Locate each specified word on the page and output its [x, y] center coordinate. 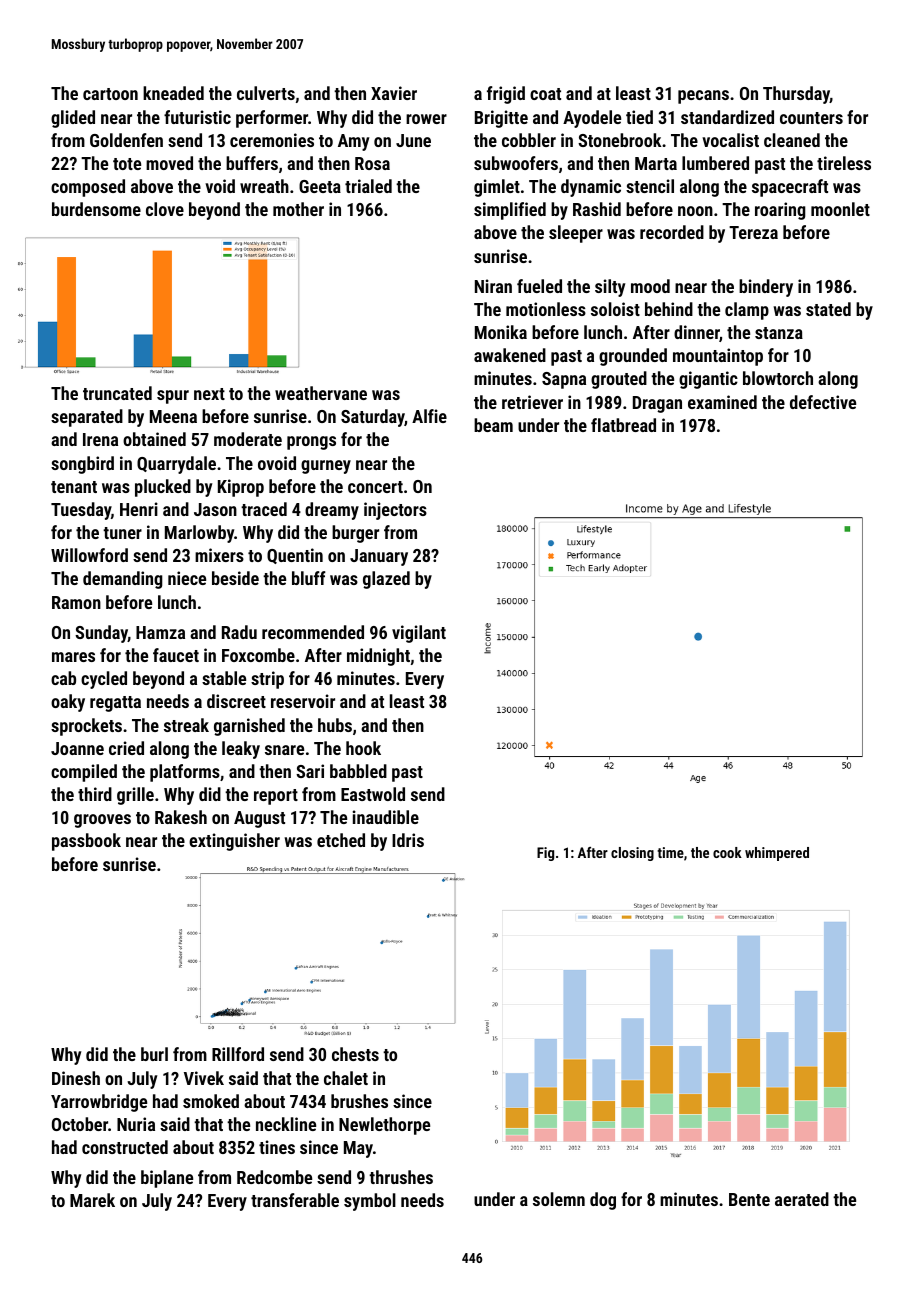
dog [603, 1201]
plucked [163, 488]
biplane [167, 1179]
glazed [386, 580]
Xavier [394, 93]
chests [355, 1054]
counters [811, 118]
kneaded [173, 93]
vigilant [419, 634]
